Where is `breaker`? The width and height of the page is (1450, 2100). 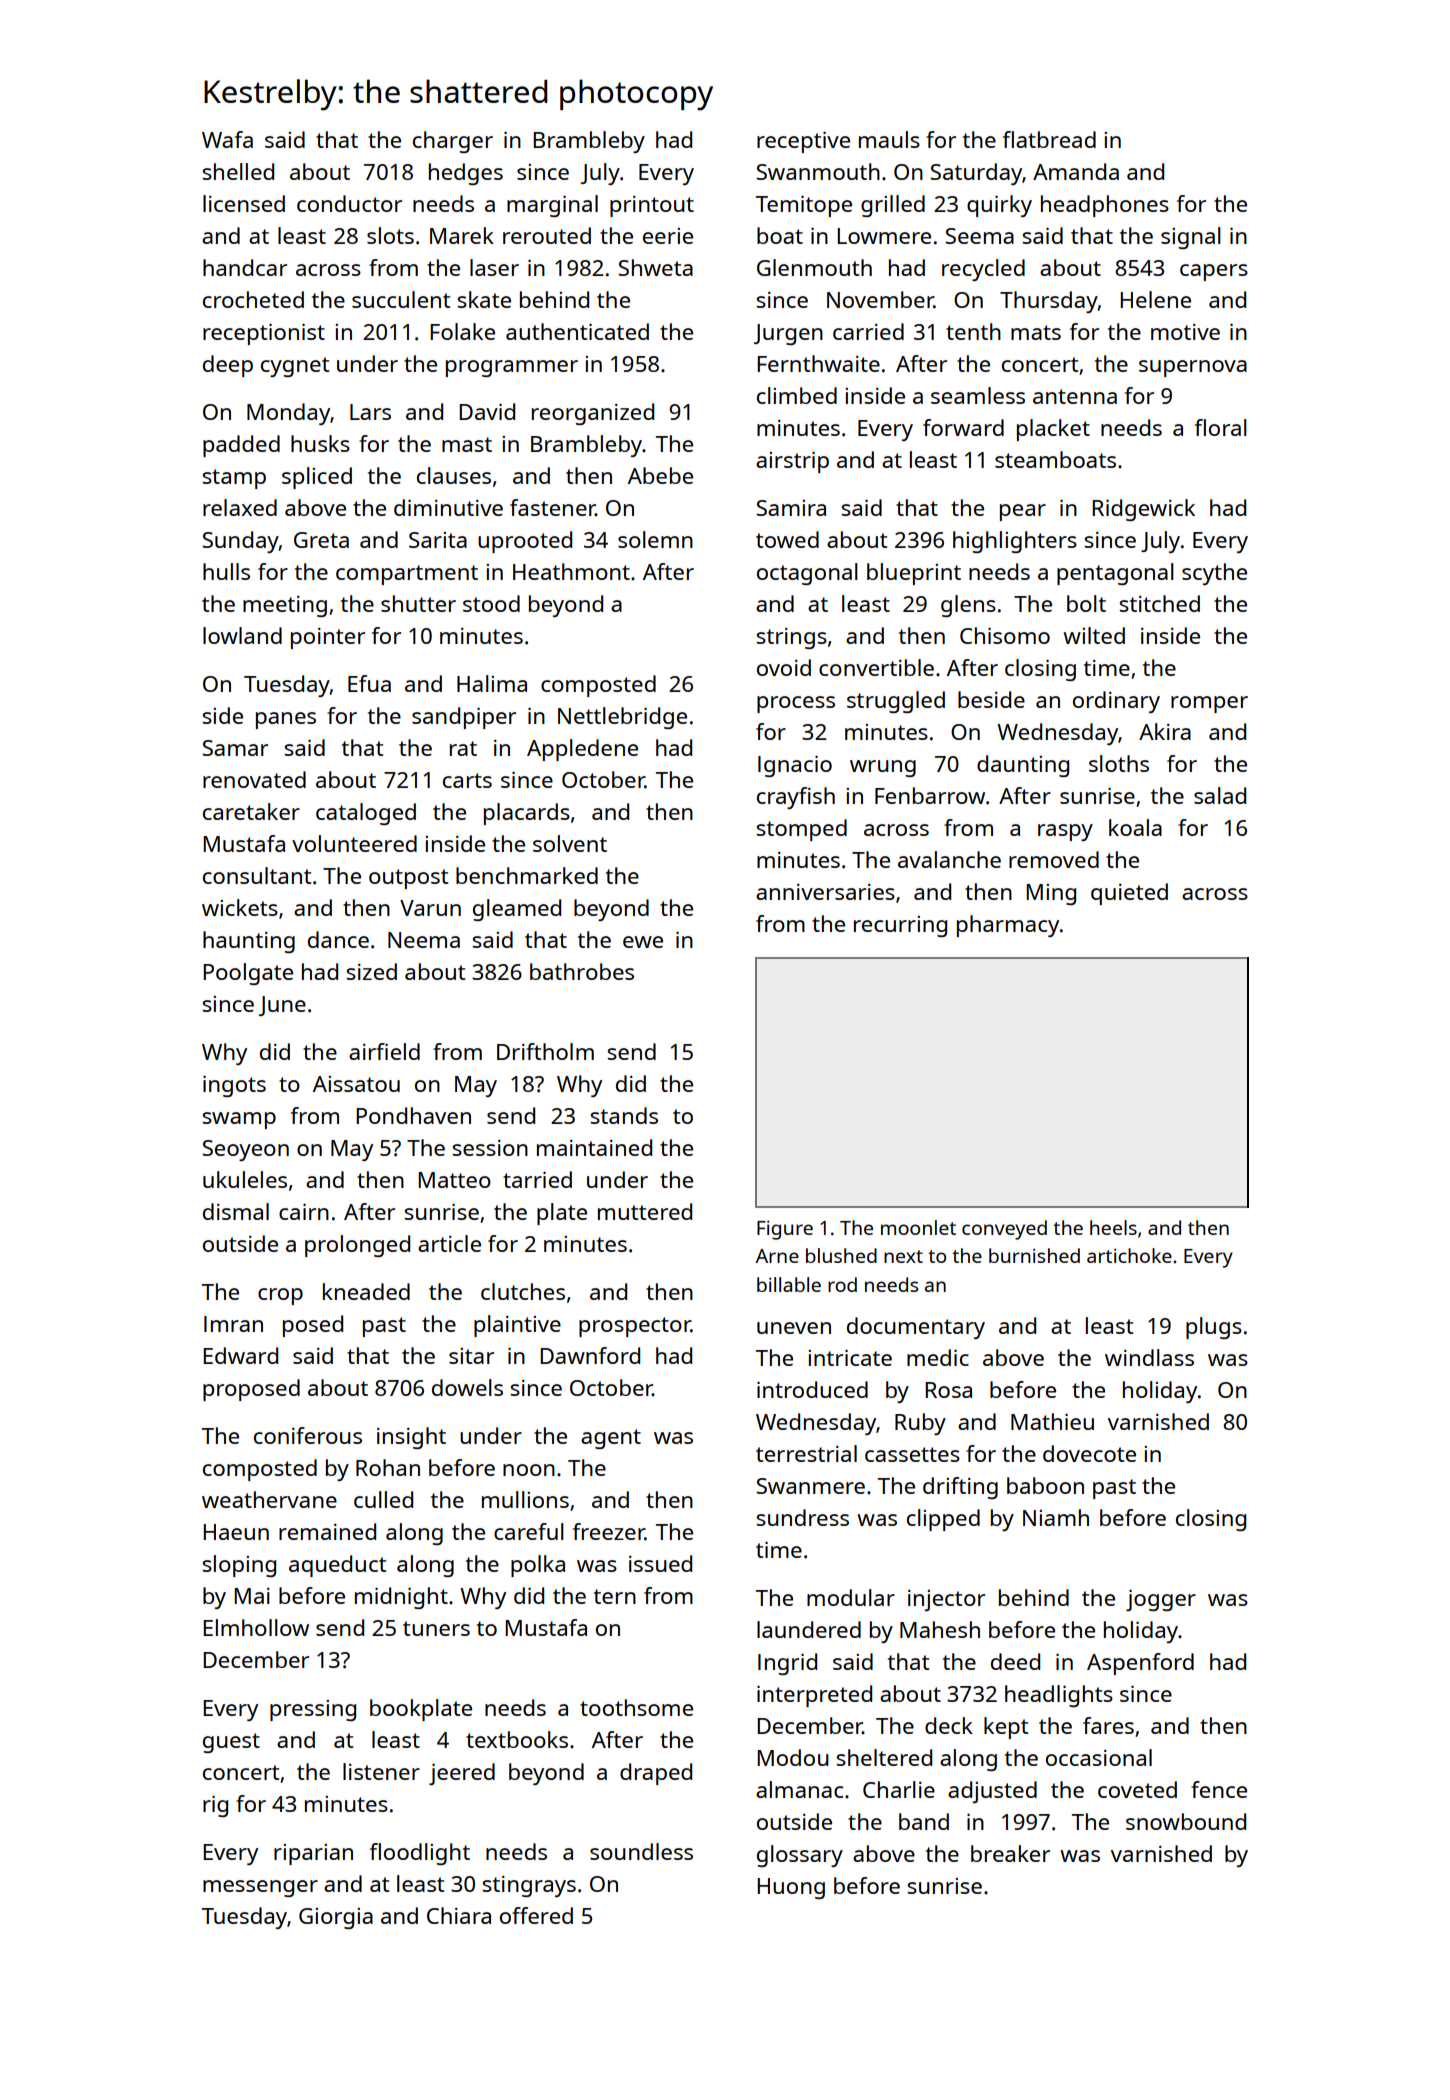 breaker is located at coordinates (1010, 1853).
